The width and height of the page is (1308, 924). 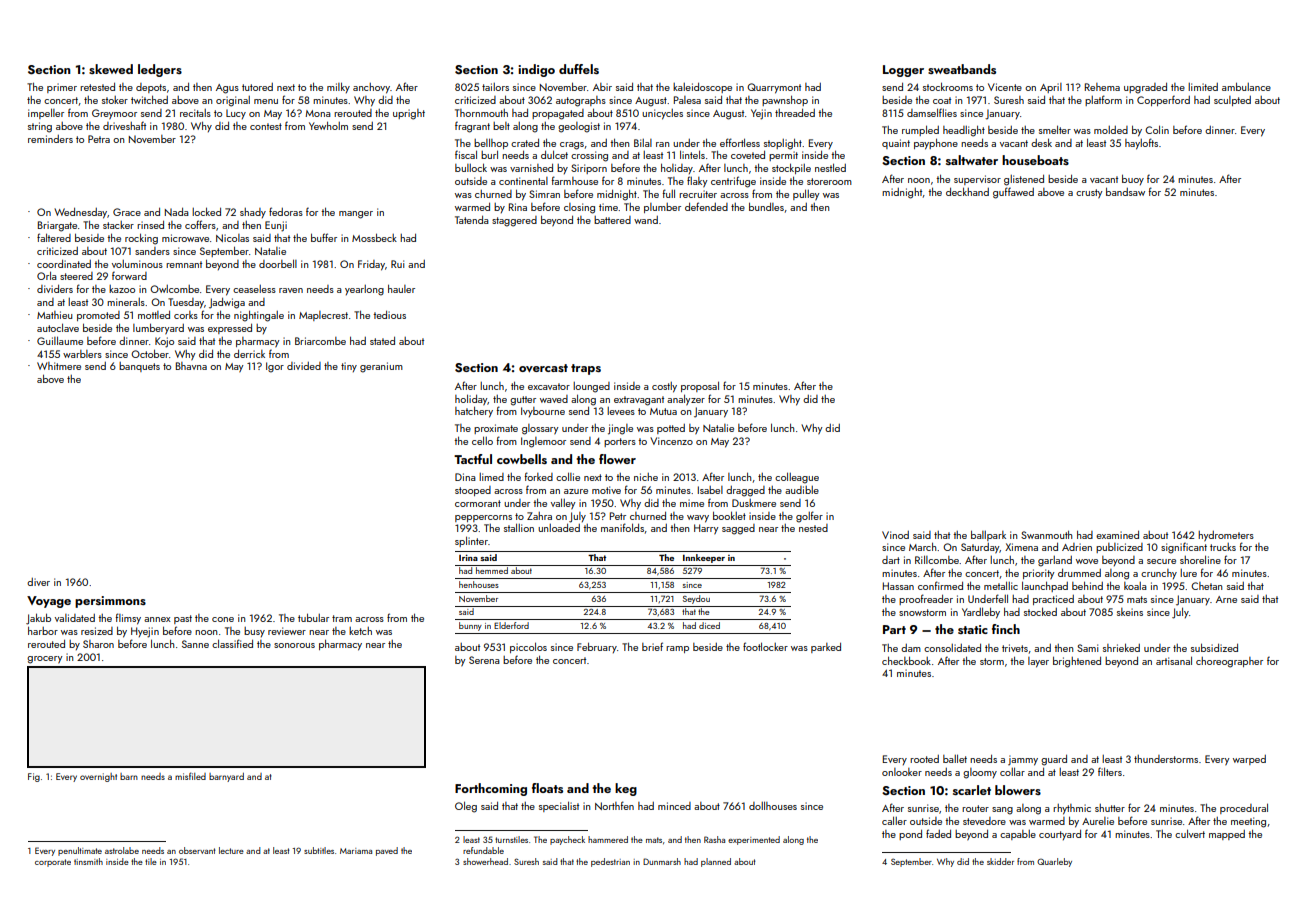 I want to click on corporate, so click(x=53, y=863).
